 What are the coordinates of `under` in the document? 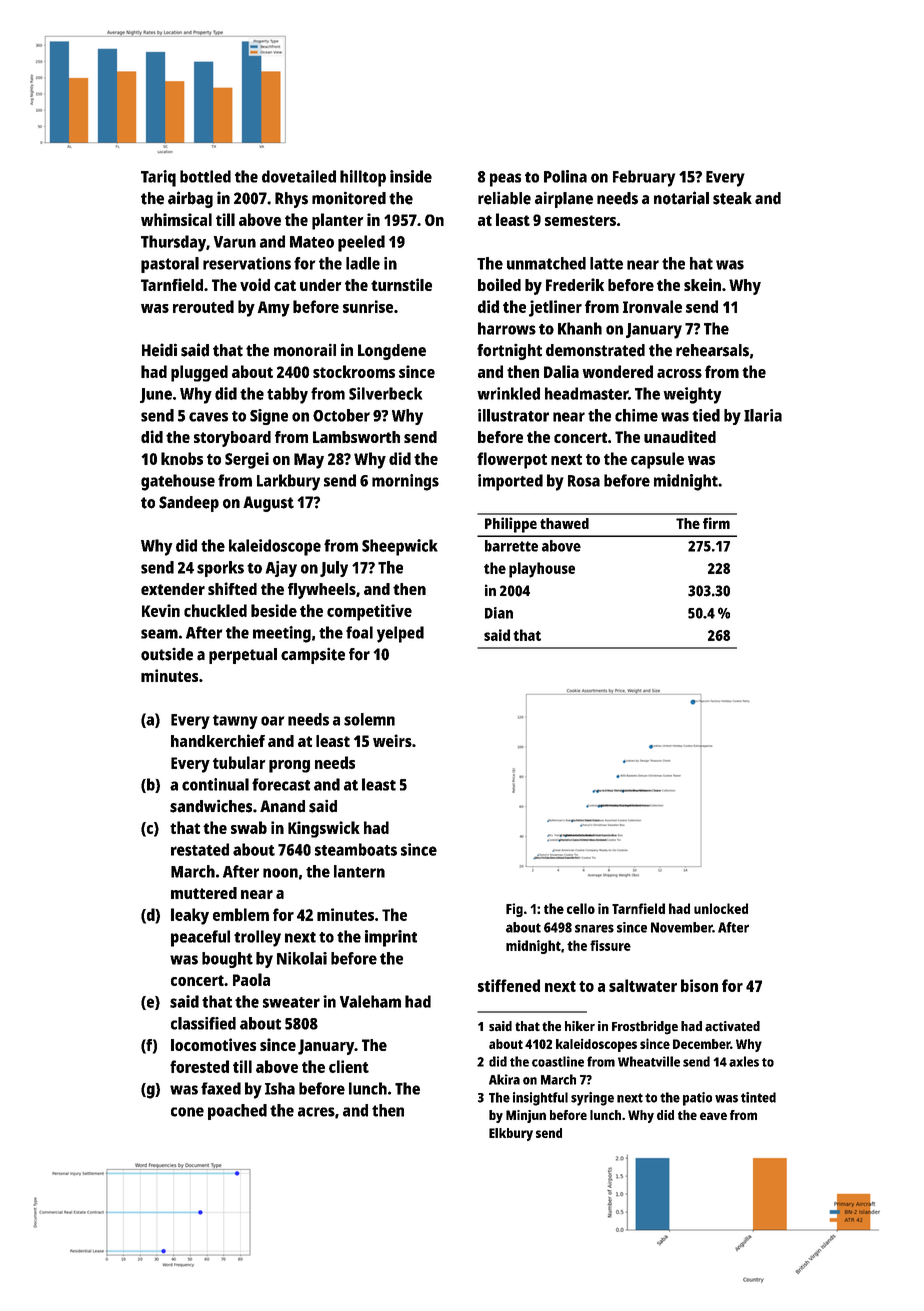 It's located at (320, 285).
